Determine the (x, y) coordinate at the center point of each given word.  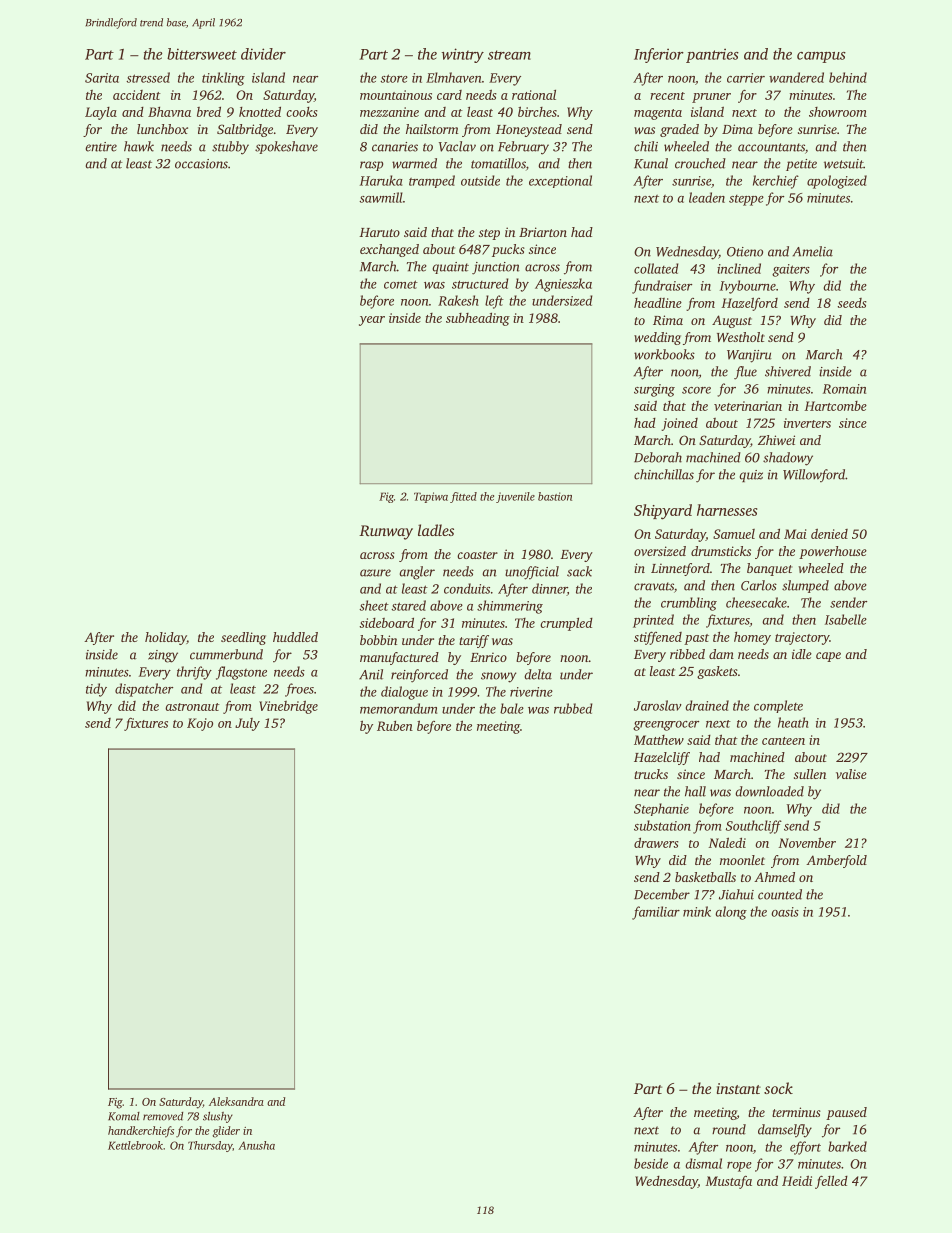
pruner (711, 98)
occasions (201, 164)
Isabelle (846, 619)
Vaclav (457, 146)
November (807, 842)
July (247, 724)
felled (831, 1182)
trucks (651, 774)
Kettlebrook (135, 1145)
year (372, 321)
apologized (837, 182)
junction (496, 268)
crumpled (566, 624)
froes (299, 690)
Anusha (256, 1145)
